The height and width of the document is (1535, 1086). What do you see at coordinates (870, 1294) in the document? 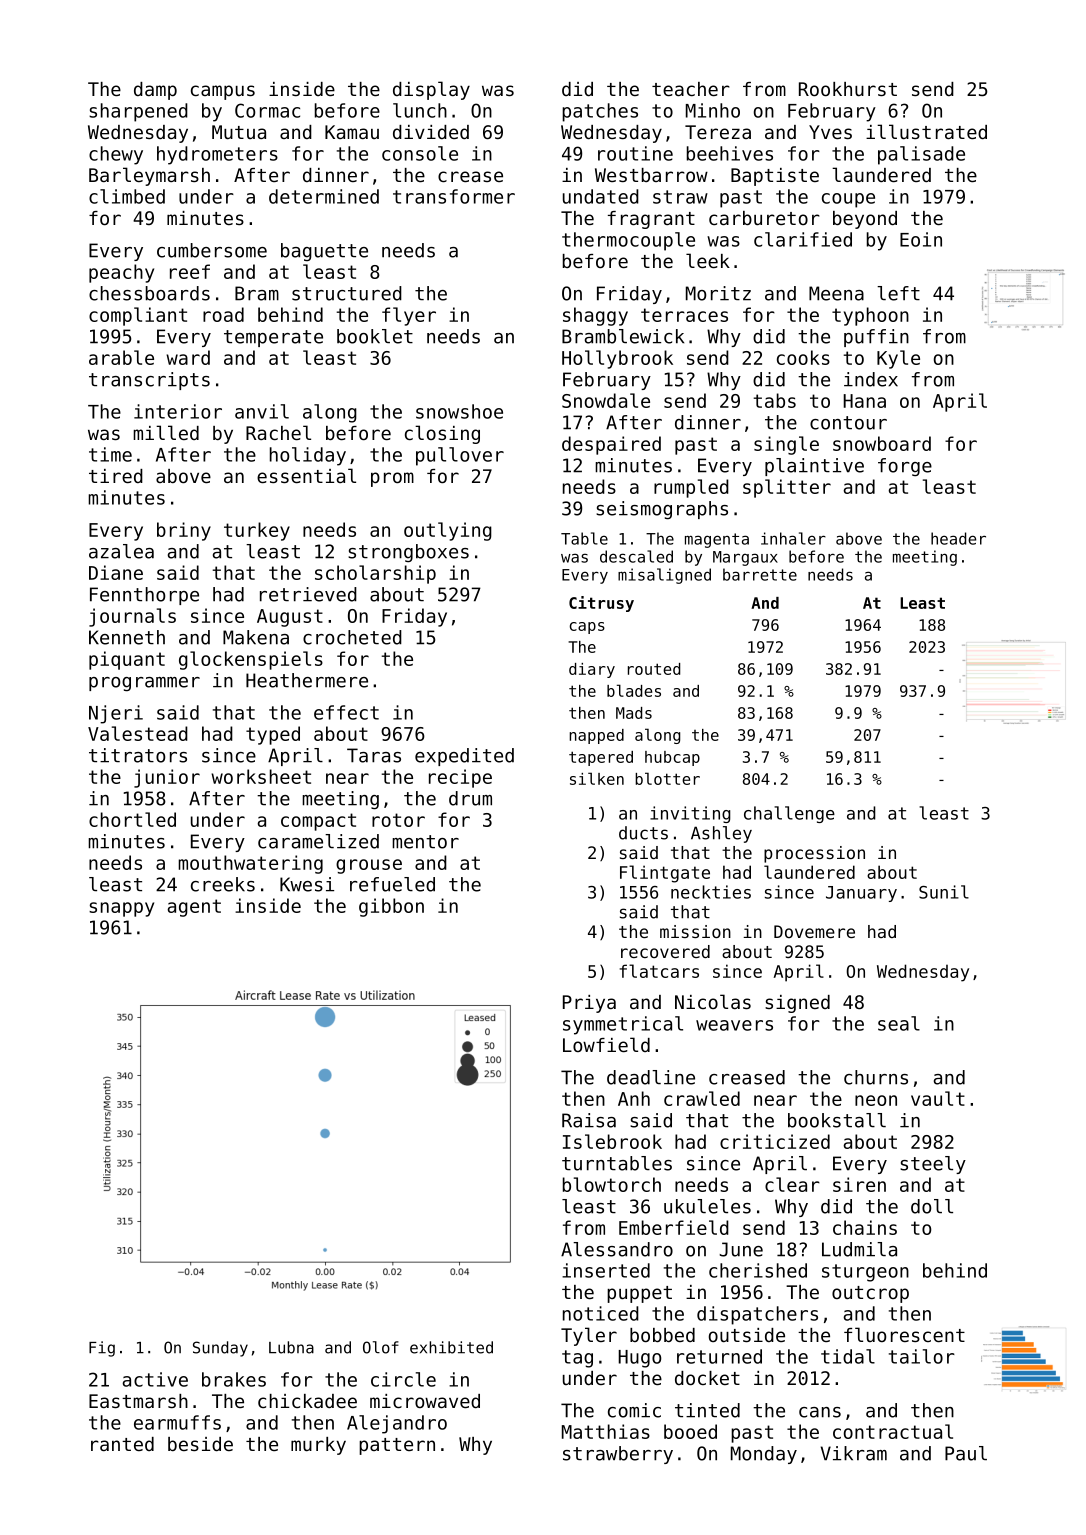
I see `outcrop` at bounding box center [870, 1294].
